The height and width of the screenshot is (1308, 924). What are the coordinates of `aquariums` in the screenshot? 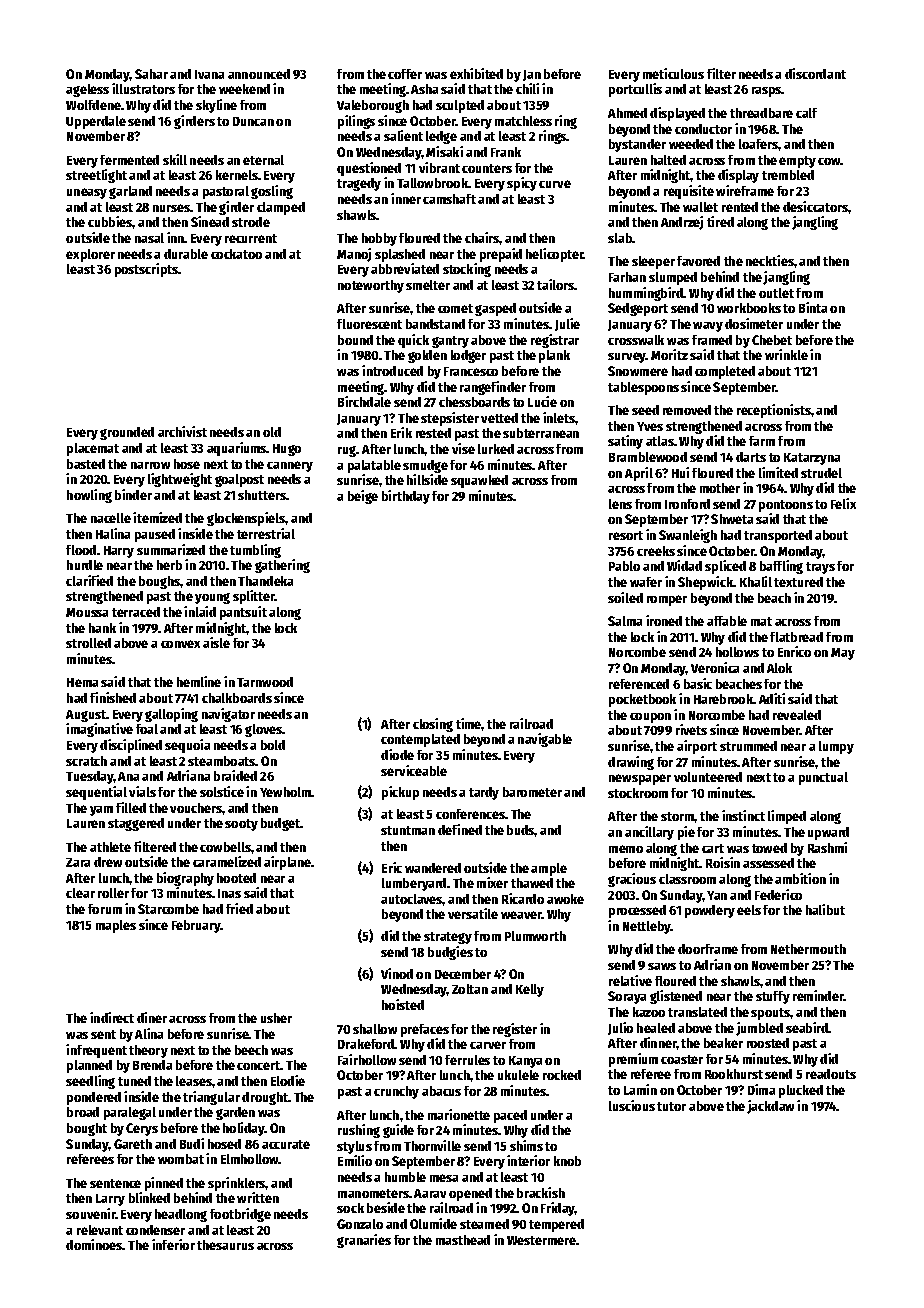 It's located at (237, 449).
